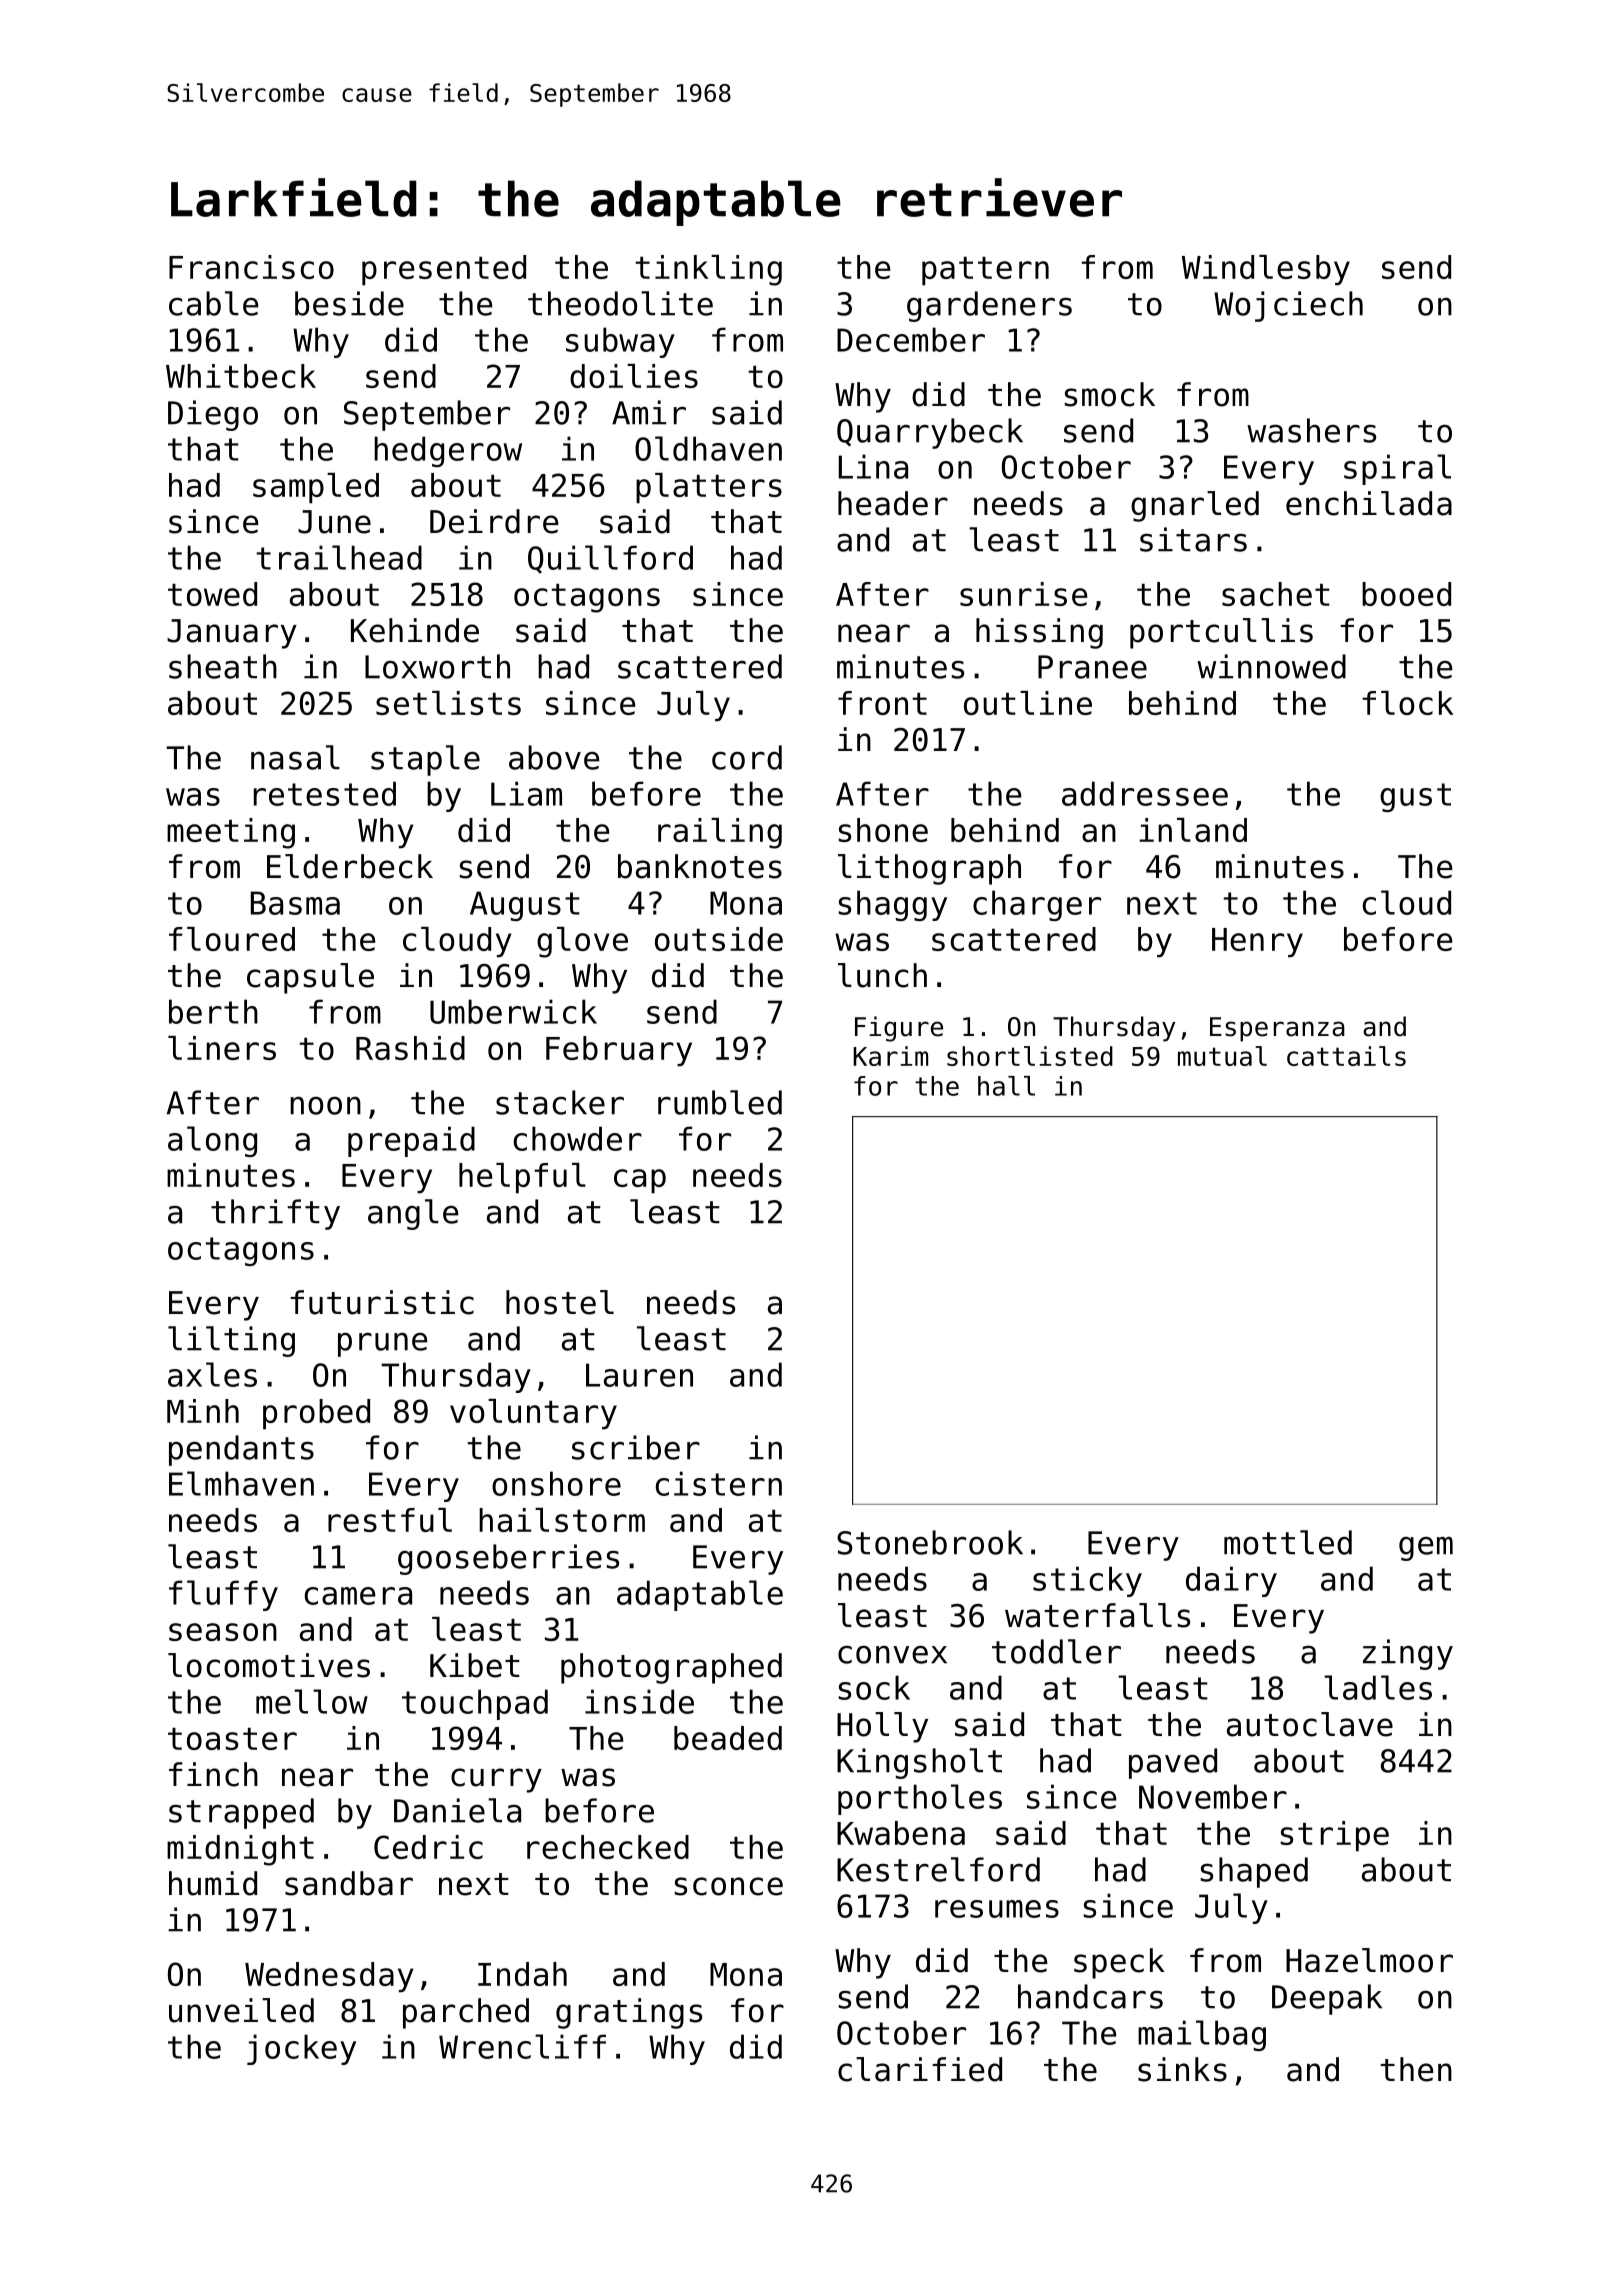 This screenshot has width=1620, height=2292. What do you see at coordinates (882, 703) in the screenshot?
I see `front` at bounding box center [882, 703].
